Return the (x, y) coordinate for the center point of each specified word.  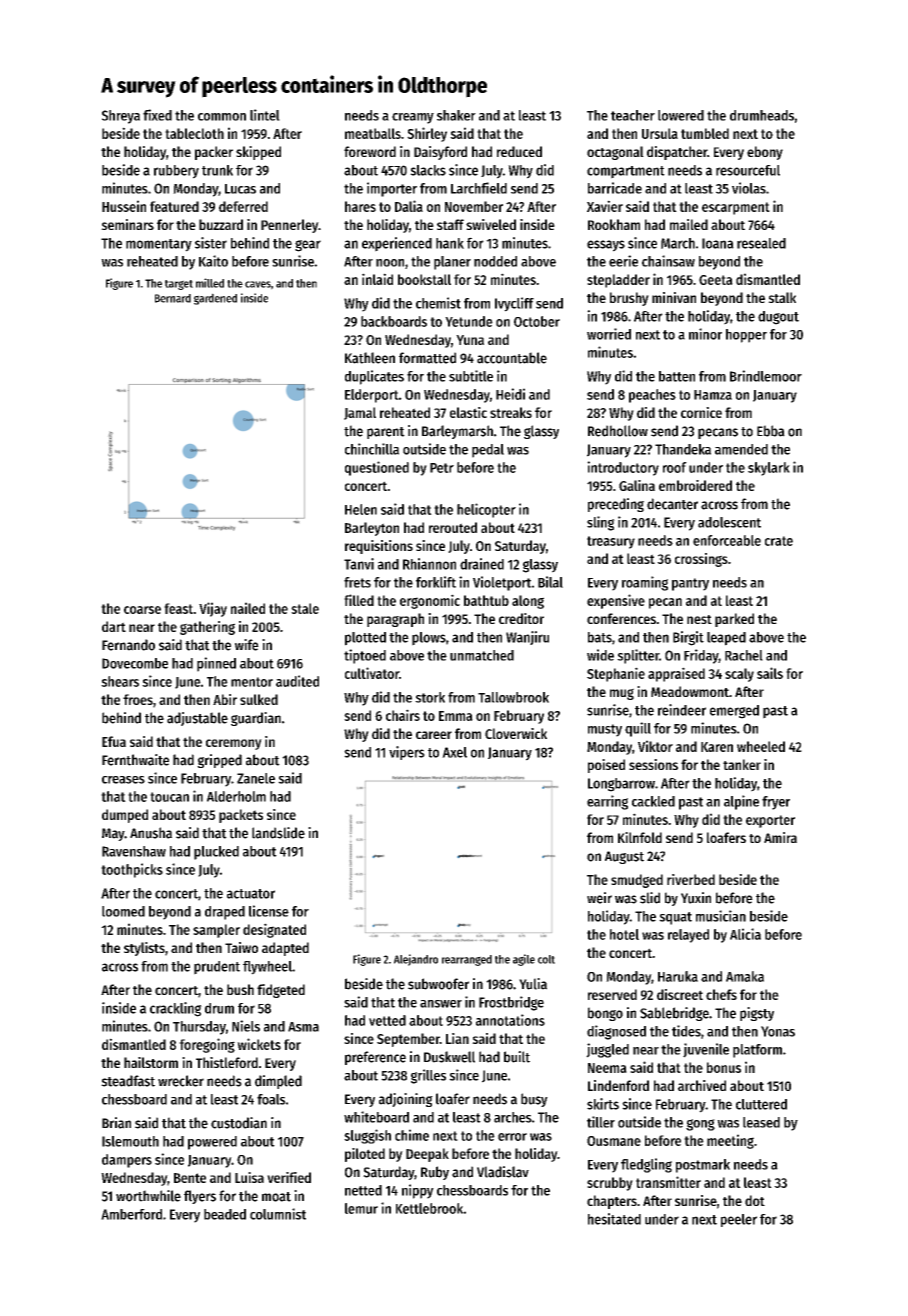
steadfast (128, 1081)
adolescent (729, 522)
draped (225, 913)
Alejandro (416, 960)
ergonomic (430, 601)
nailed (248, 608)
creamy (413, 118)
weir (599, 898)
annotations (510, 1020)
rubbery (176, 172)
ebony (765, 153)
